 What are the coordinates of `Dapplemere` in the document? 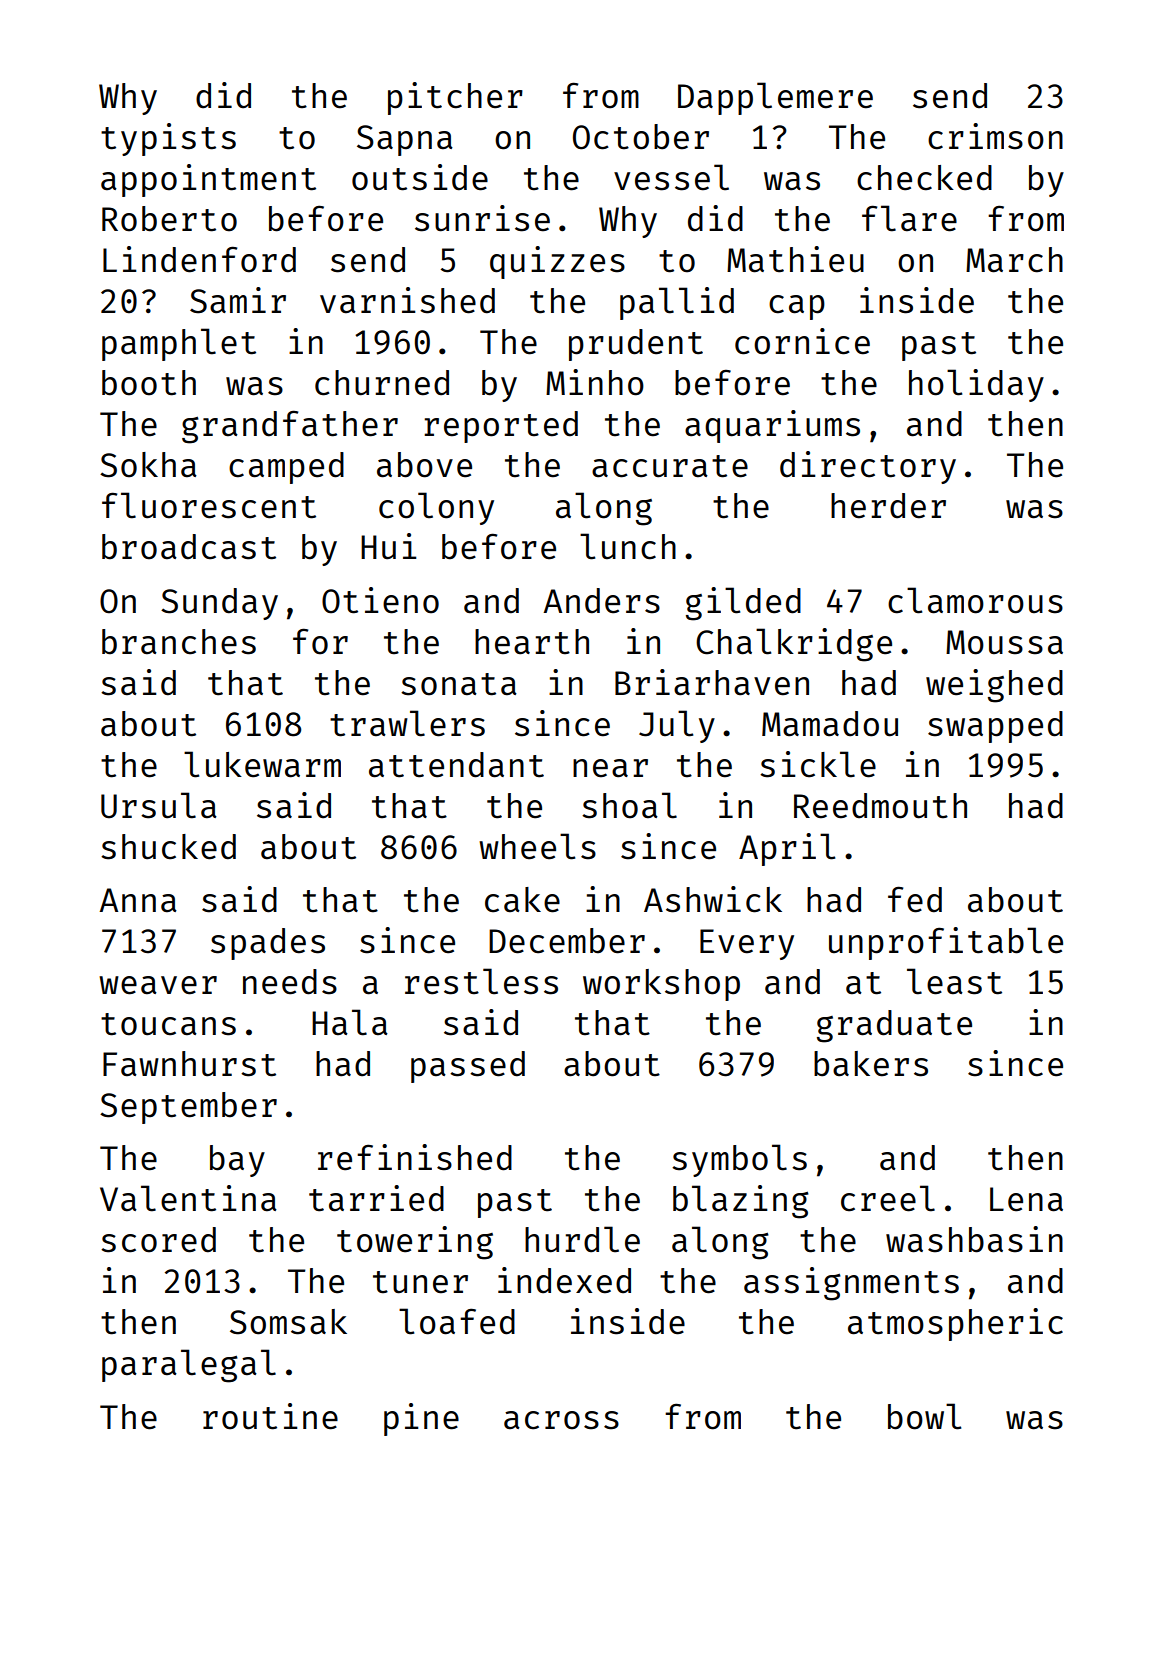 It's located at (775, 98).
